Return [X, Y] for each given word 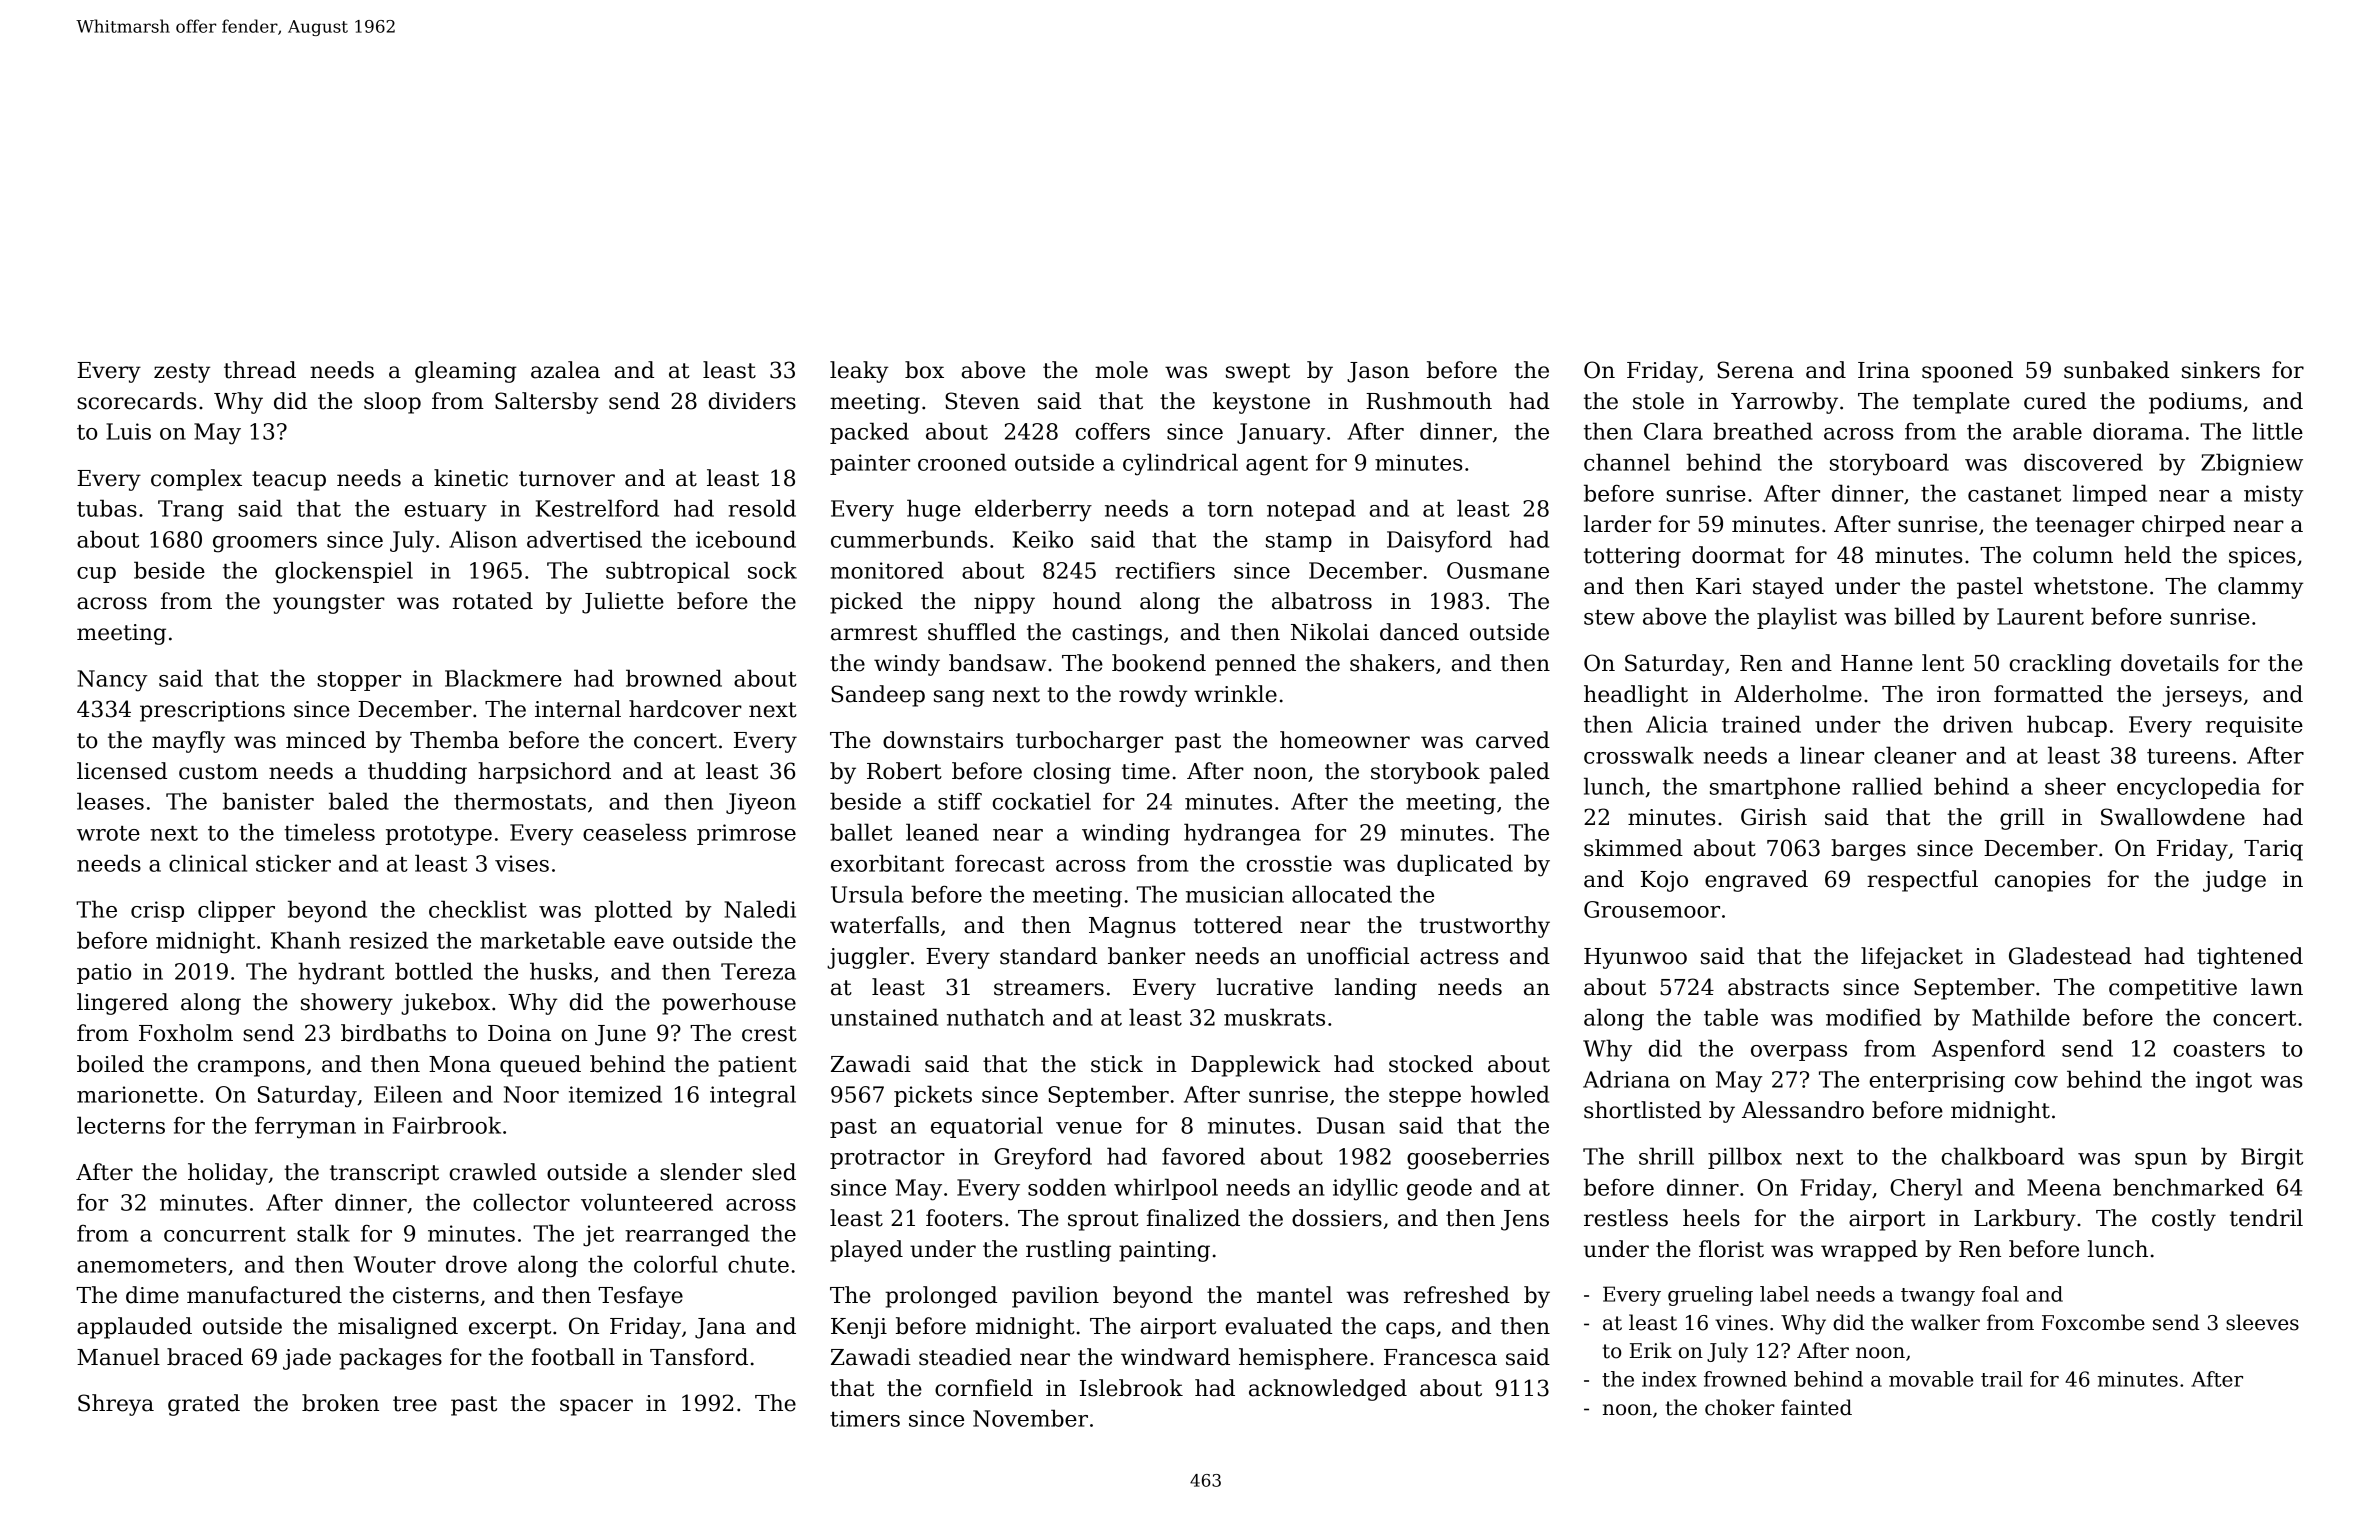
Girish [1774, 817]
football [573, 1357]
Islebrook [1131, 1388]
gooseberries [1478, 1158]
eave [639, 943]
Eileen [408, 1094]
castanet [2014, 494]
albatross [1322, 601]
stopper [359, 681]
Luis [128, 431]
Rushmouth [1429, 401]
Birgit [2272, 1159]
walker [1945, 1322]
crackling [2060, 665]
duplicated [1455, 865]
